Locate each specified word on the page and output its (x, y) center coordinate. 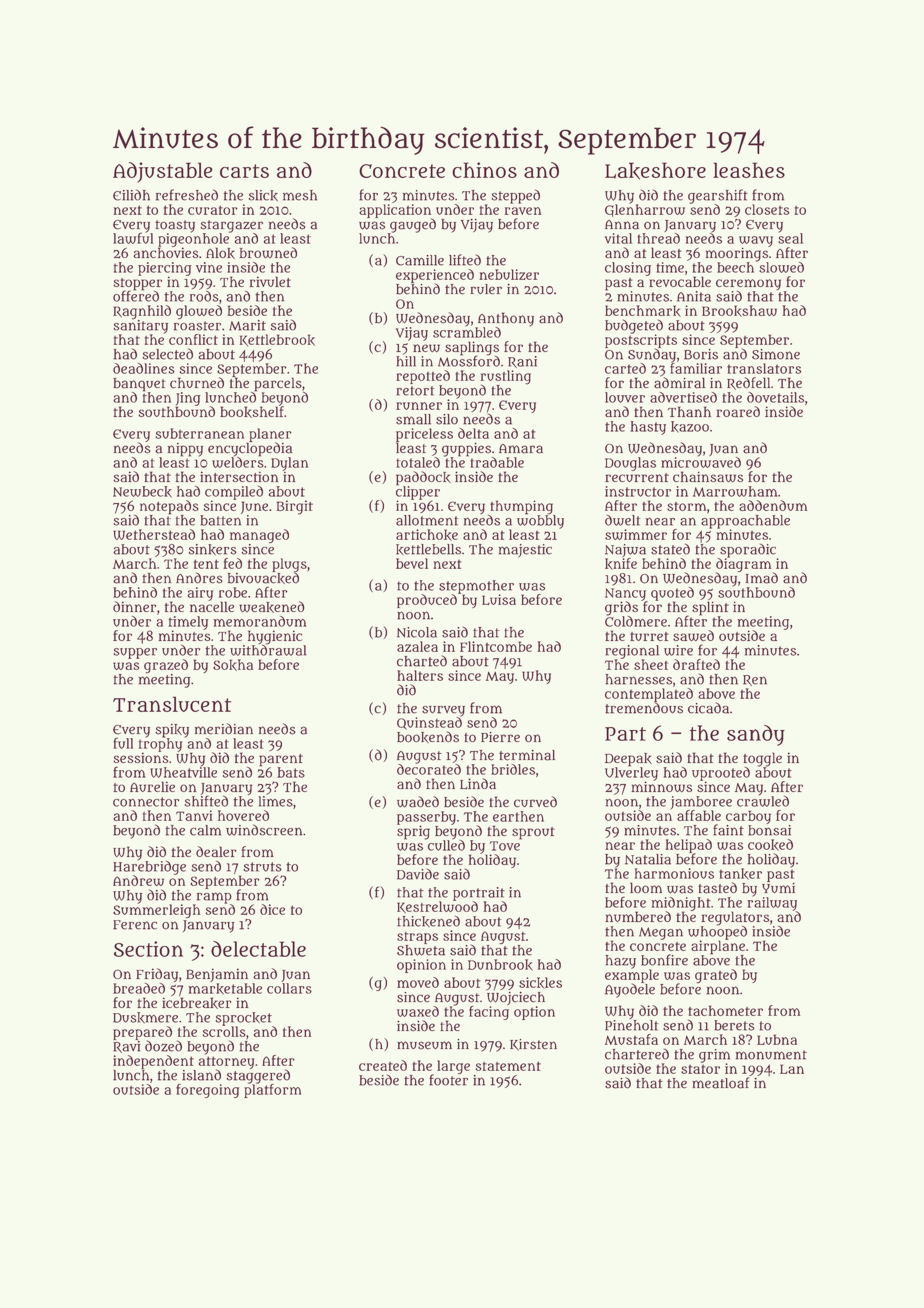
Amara (521, 449)
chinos (484, 170)
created (383, 1065)
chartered (637, 1054)
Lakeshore (655, 171)
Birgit (295, 507)
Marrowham (735, 491)
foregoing (207, 1091)
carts (244, 171)
